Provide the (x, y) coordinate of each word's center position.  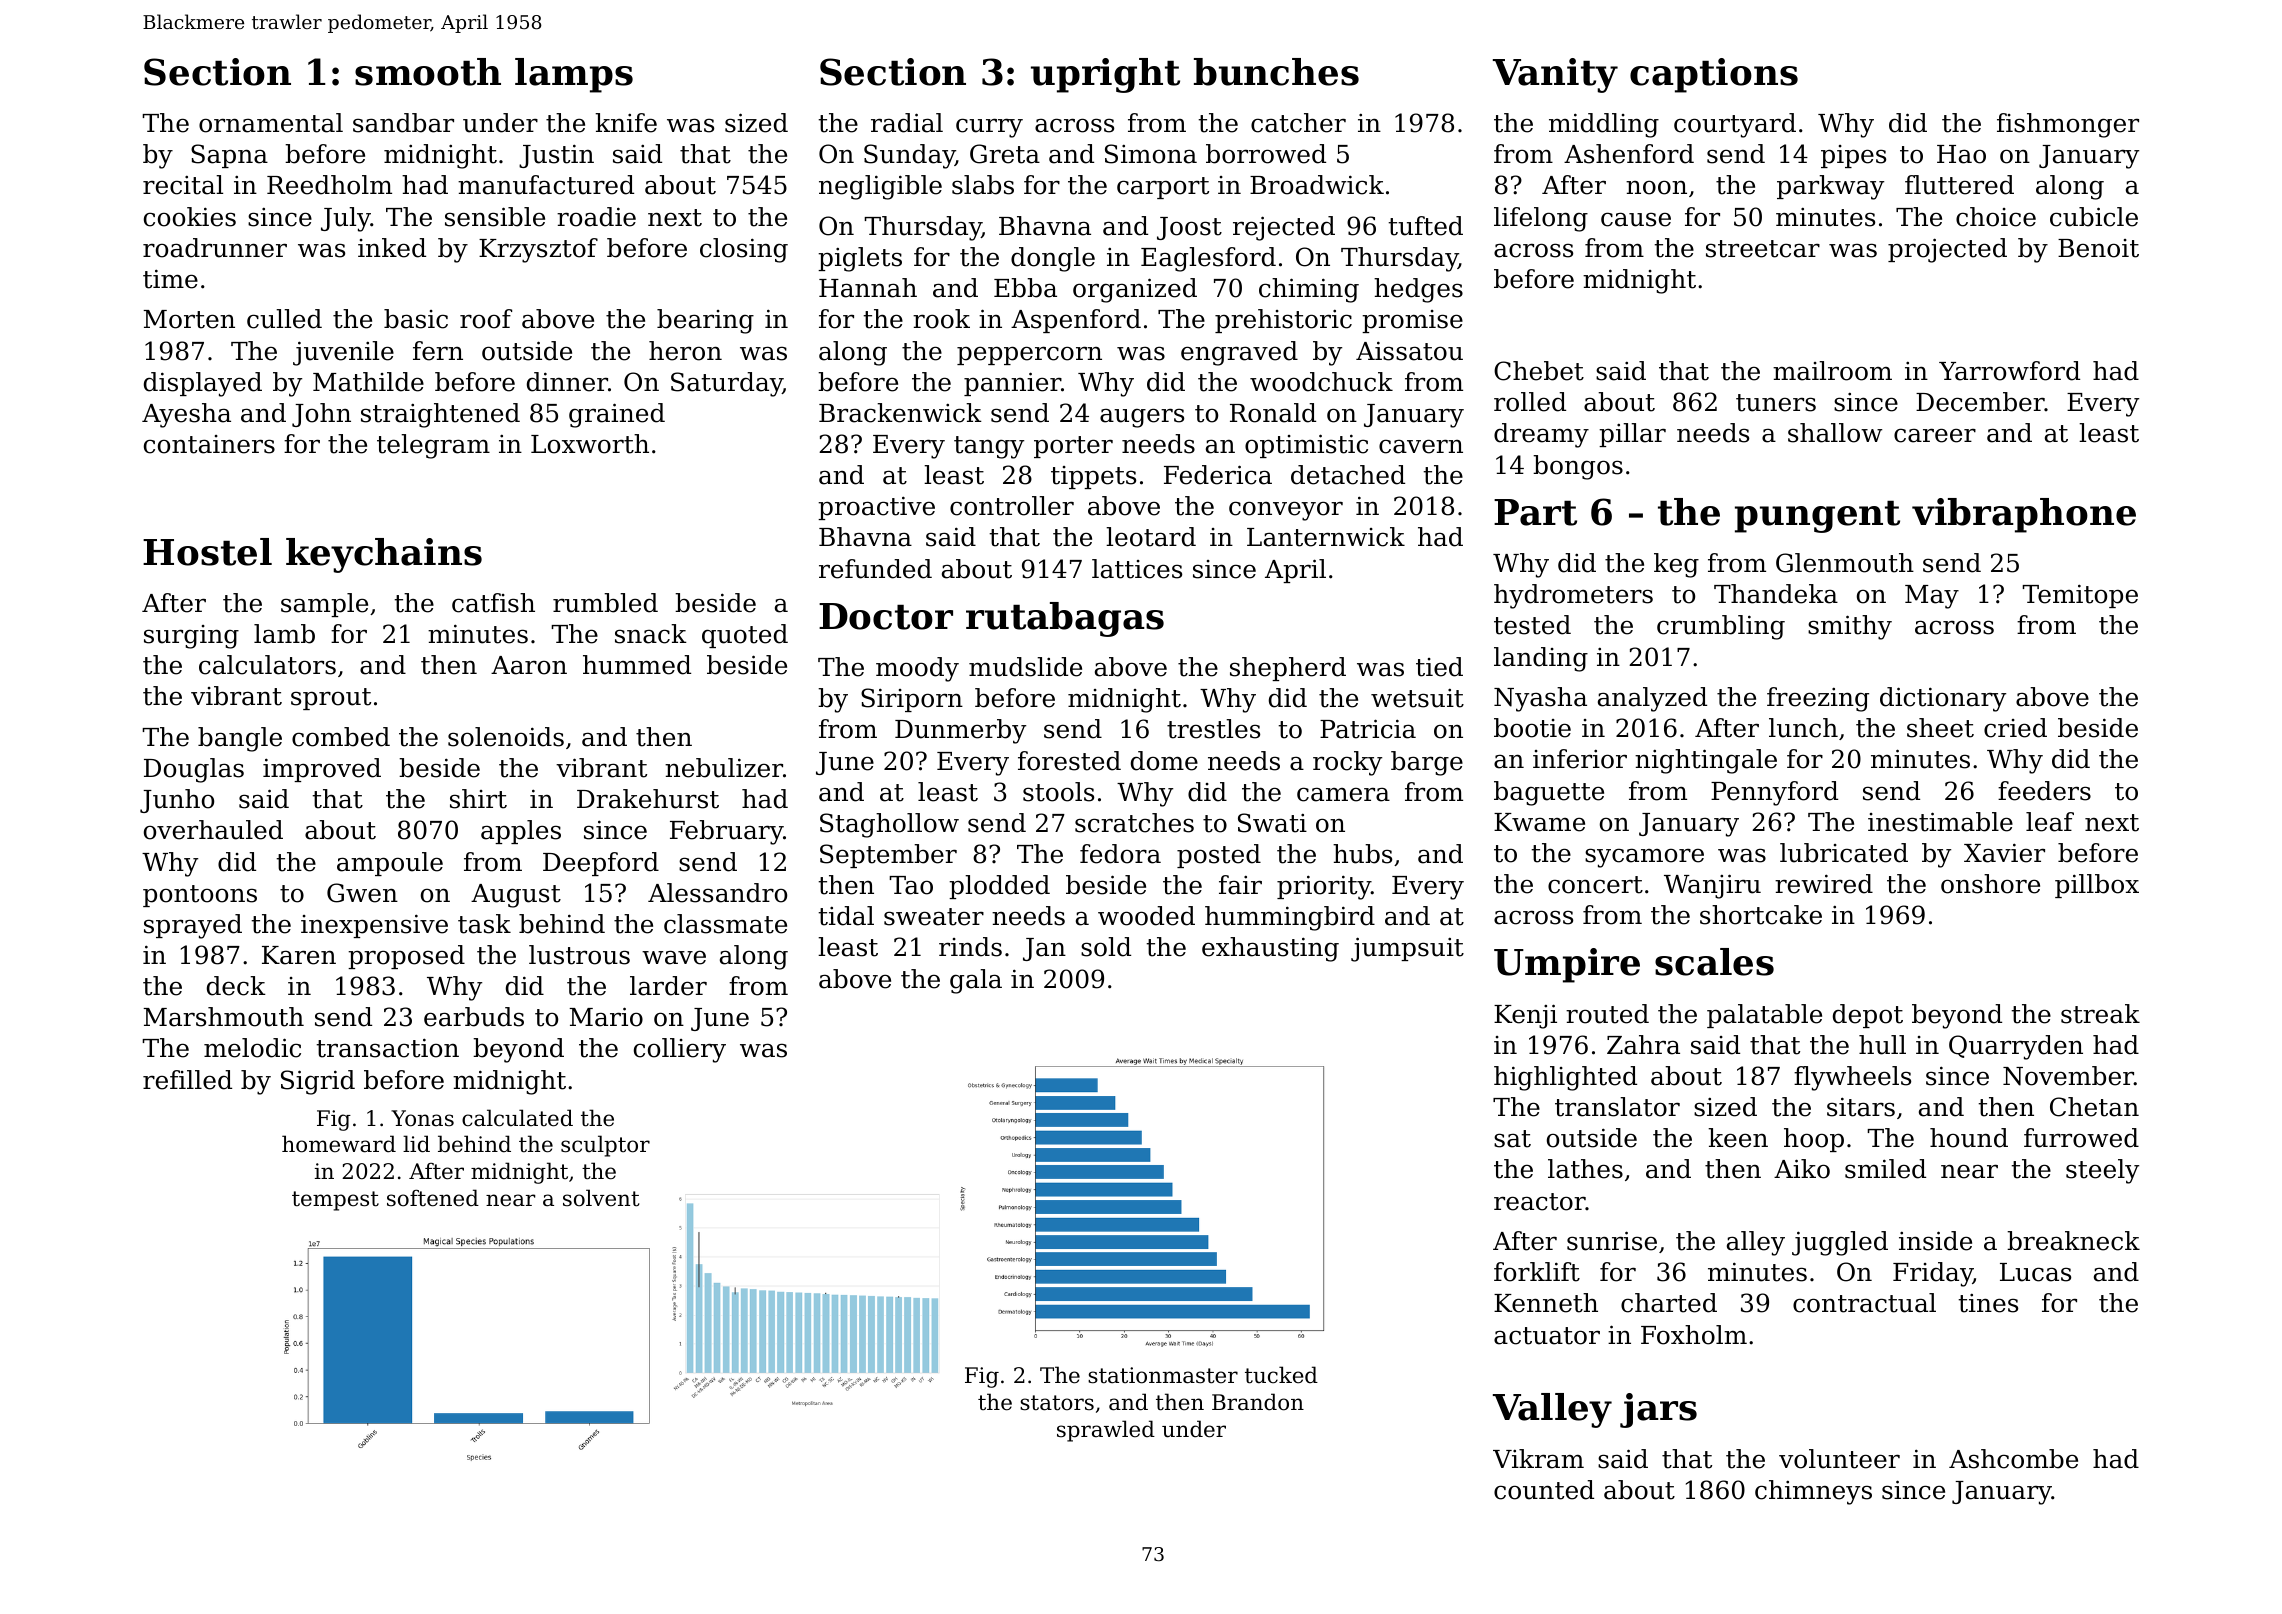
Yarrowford (2009, 371)
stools (1058, 792)
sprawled (1106, 1431)
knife (626, 123)
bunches (1276, 72)
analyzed (1652, 699)
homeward (339, 1144)
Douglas (194, 770)
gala (976, 981)
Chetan (2094, 1107)
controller (1012, 506)
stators (1057, 1403)
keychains (384, 555)
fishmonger (2068, 125)
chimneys (1813, 1492)
